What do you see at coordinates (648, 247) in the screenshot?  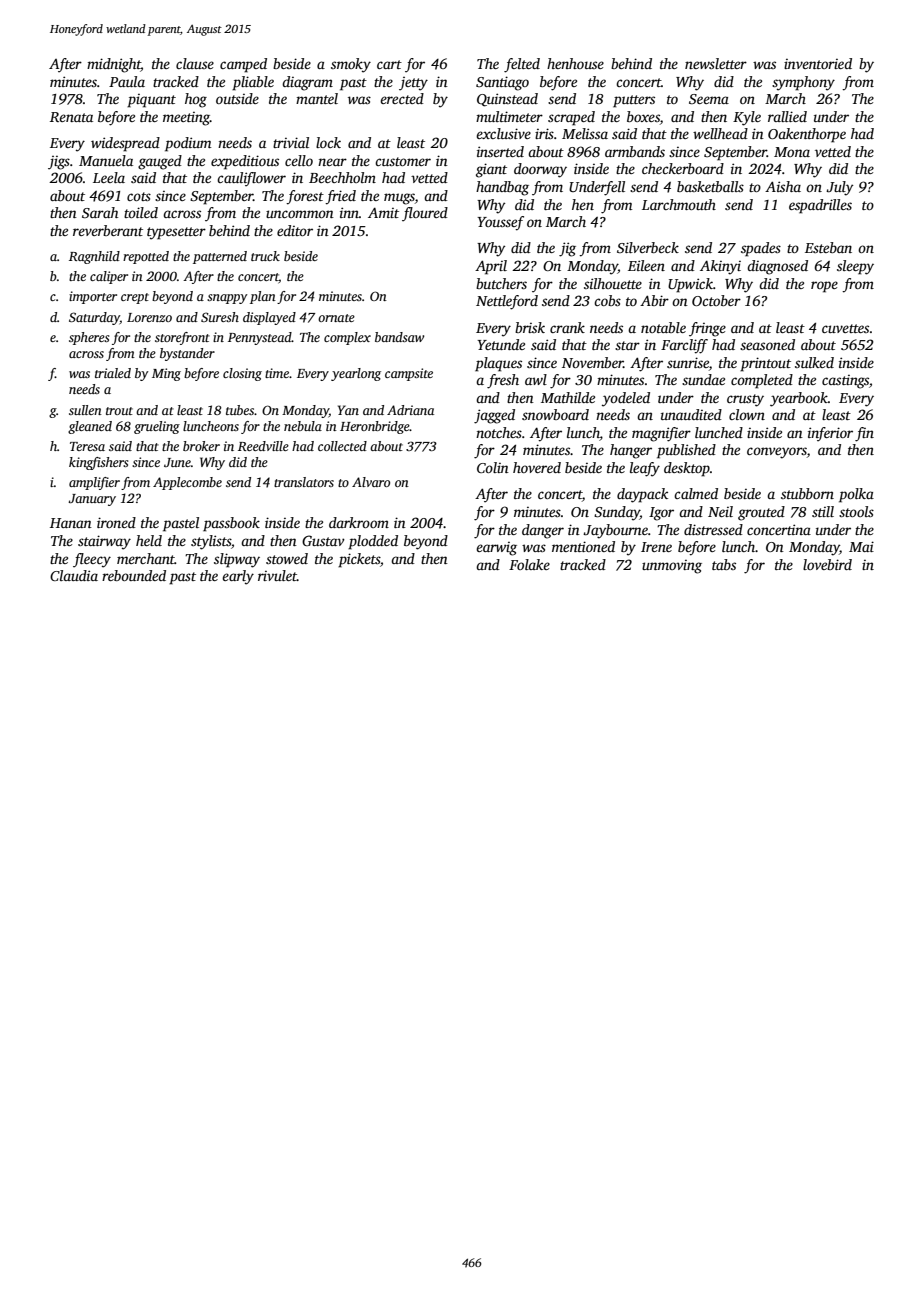 I see `Silverbeck` at bounding box center [648, 247].
